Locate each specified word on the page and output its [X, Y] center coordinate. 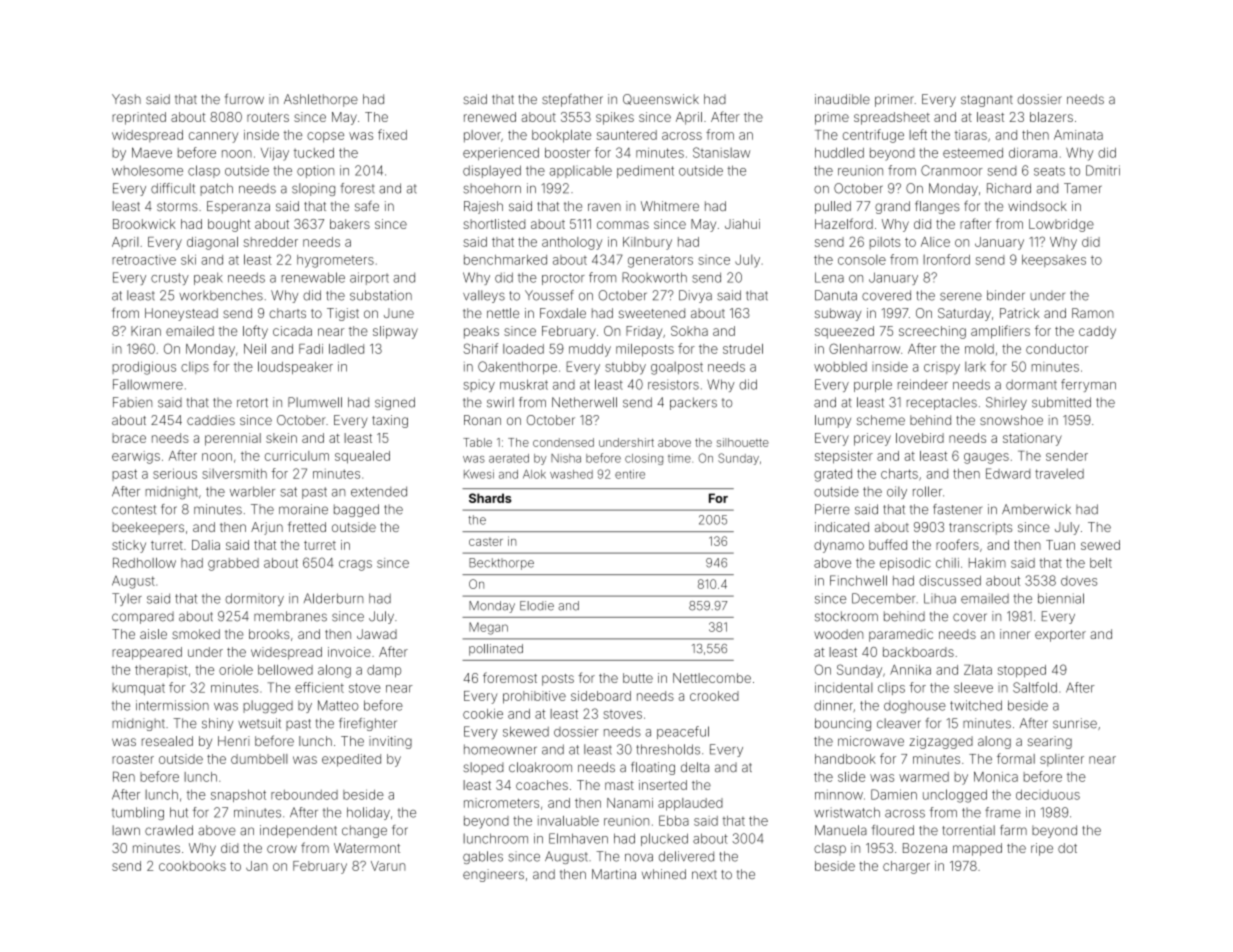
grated [833, 475]
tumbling [138, 813]
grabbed [233, 564]
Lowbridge [1061, 225]
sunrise [1075, 723]
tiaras [971, 135]
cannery [213, 137]
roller [927, 491]
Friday [644, 332]
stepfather [572, 100]
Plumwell [315, 402]
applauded [690, 804]
